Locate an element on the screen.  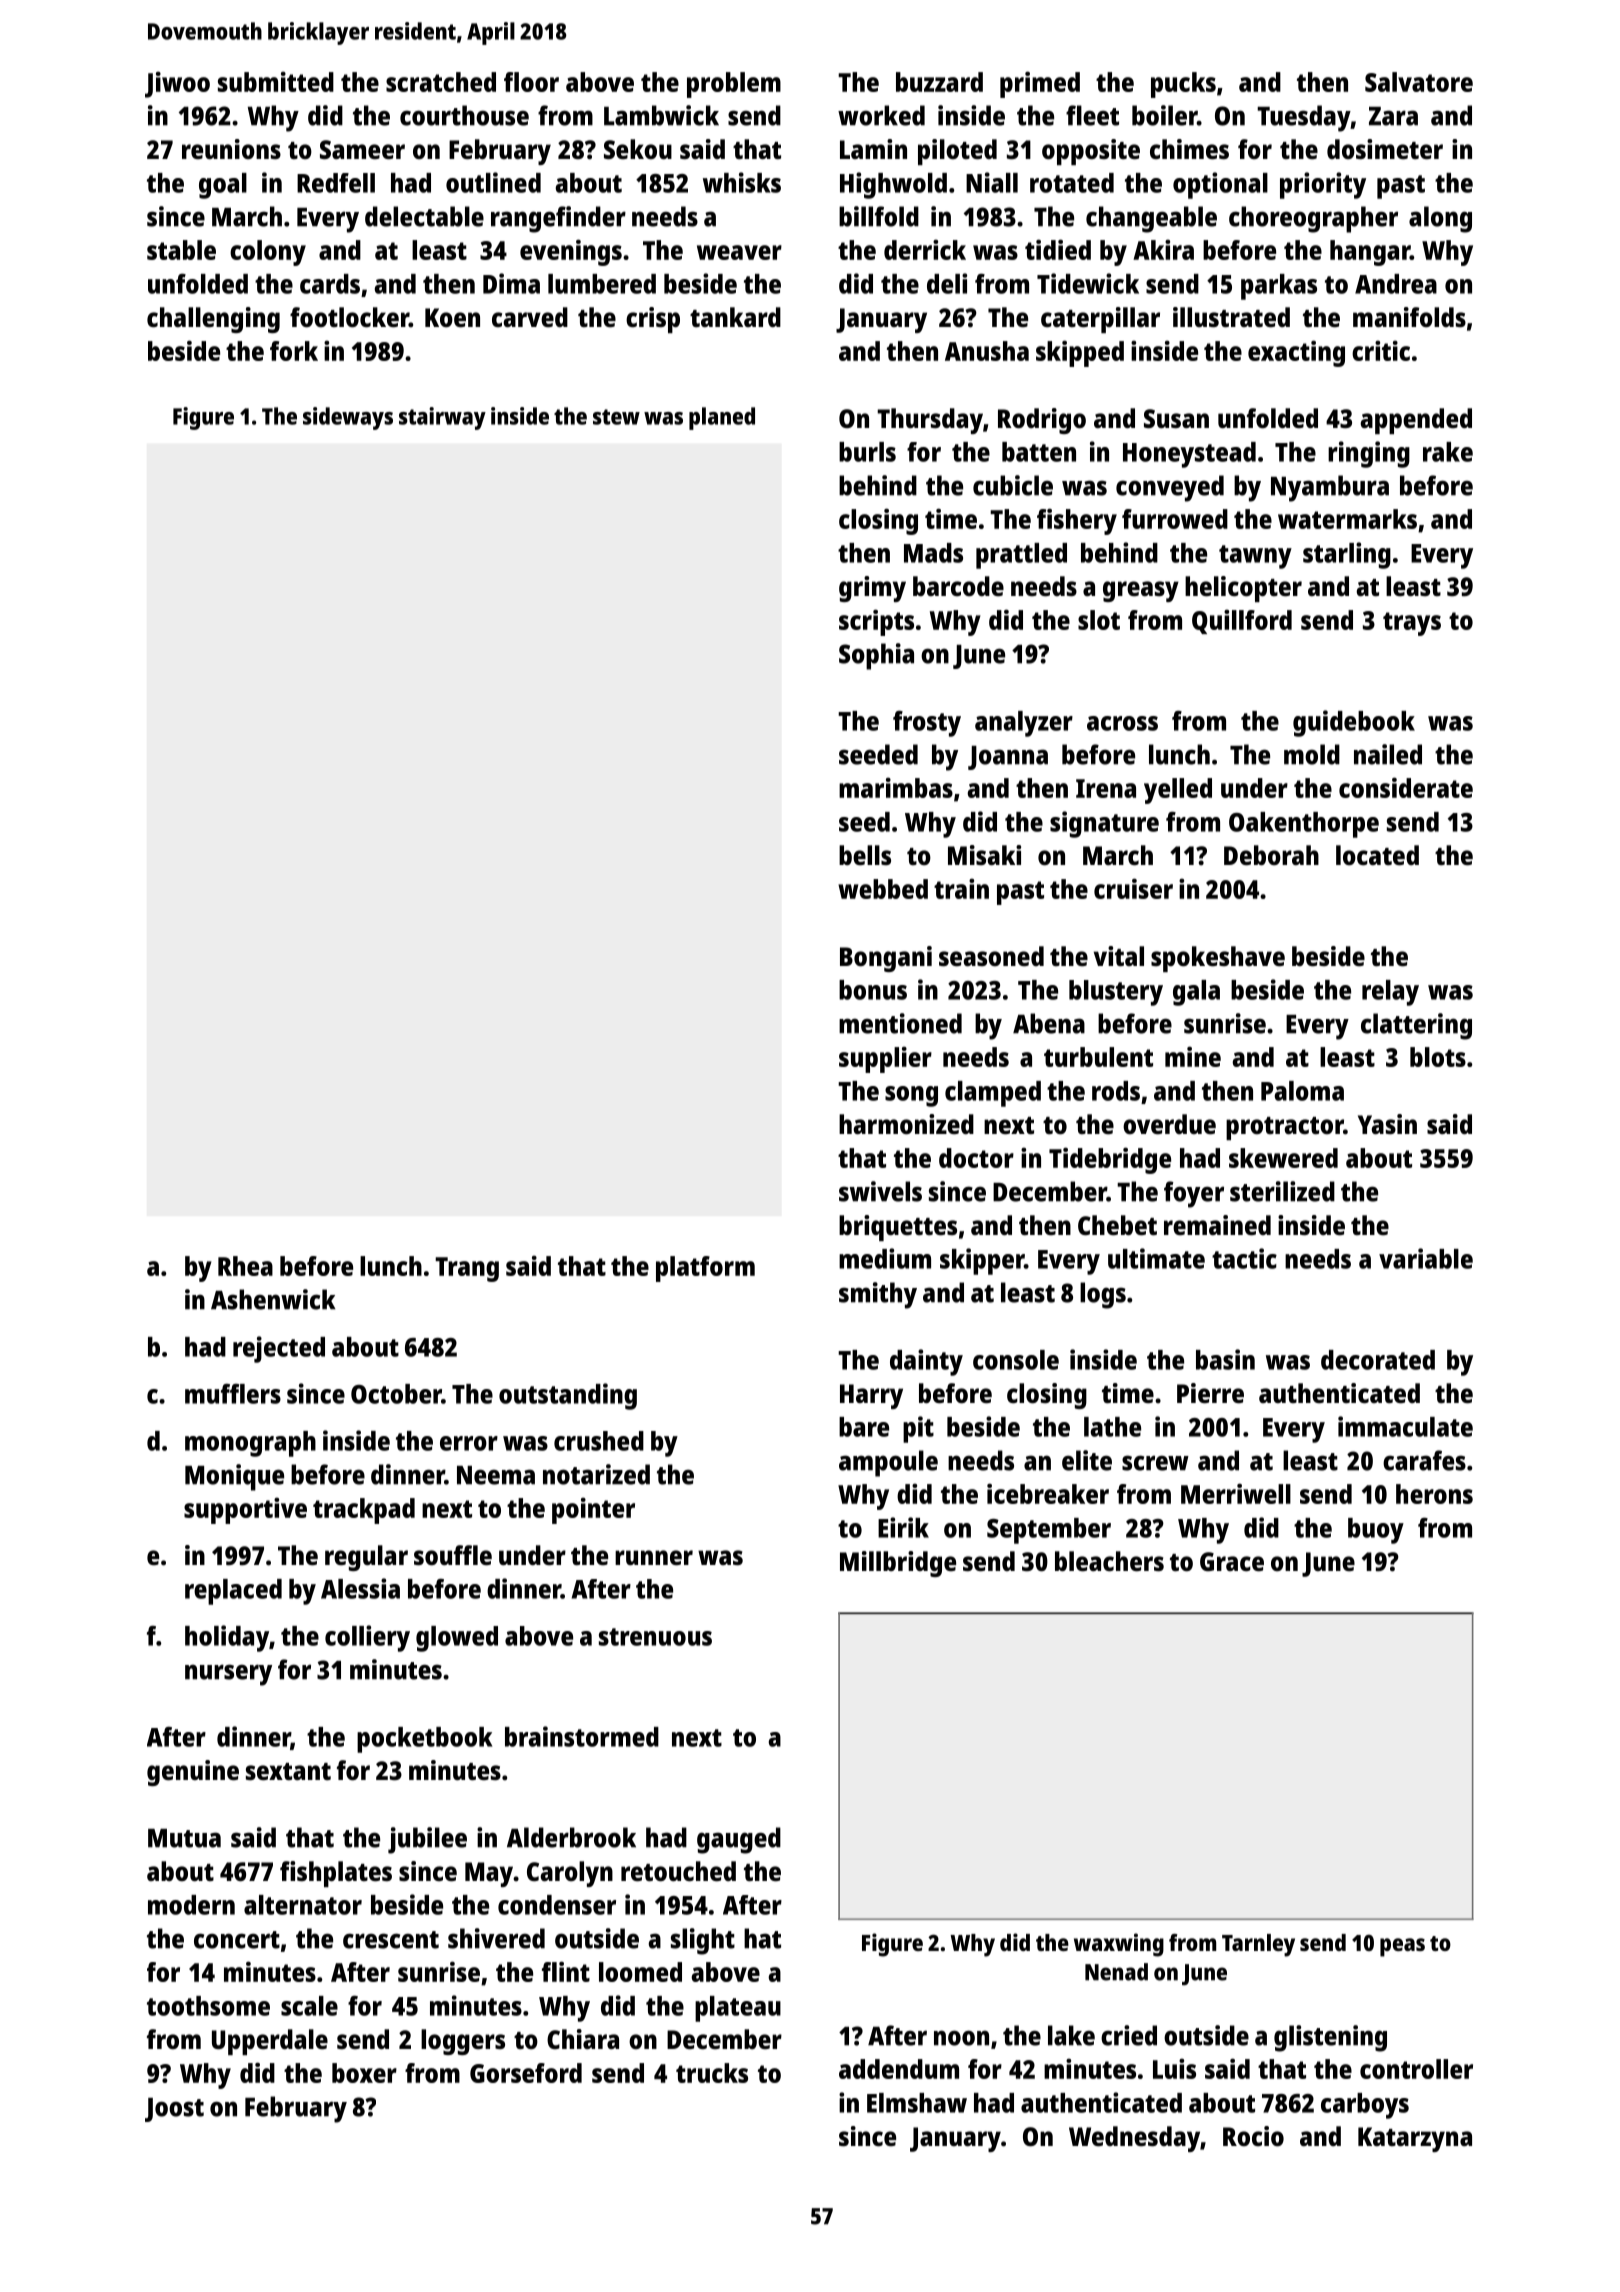
icebreaker is located at coordinates (1048, 1493).
